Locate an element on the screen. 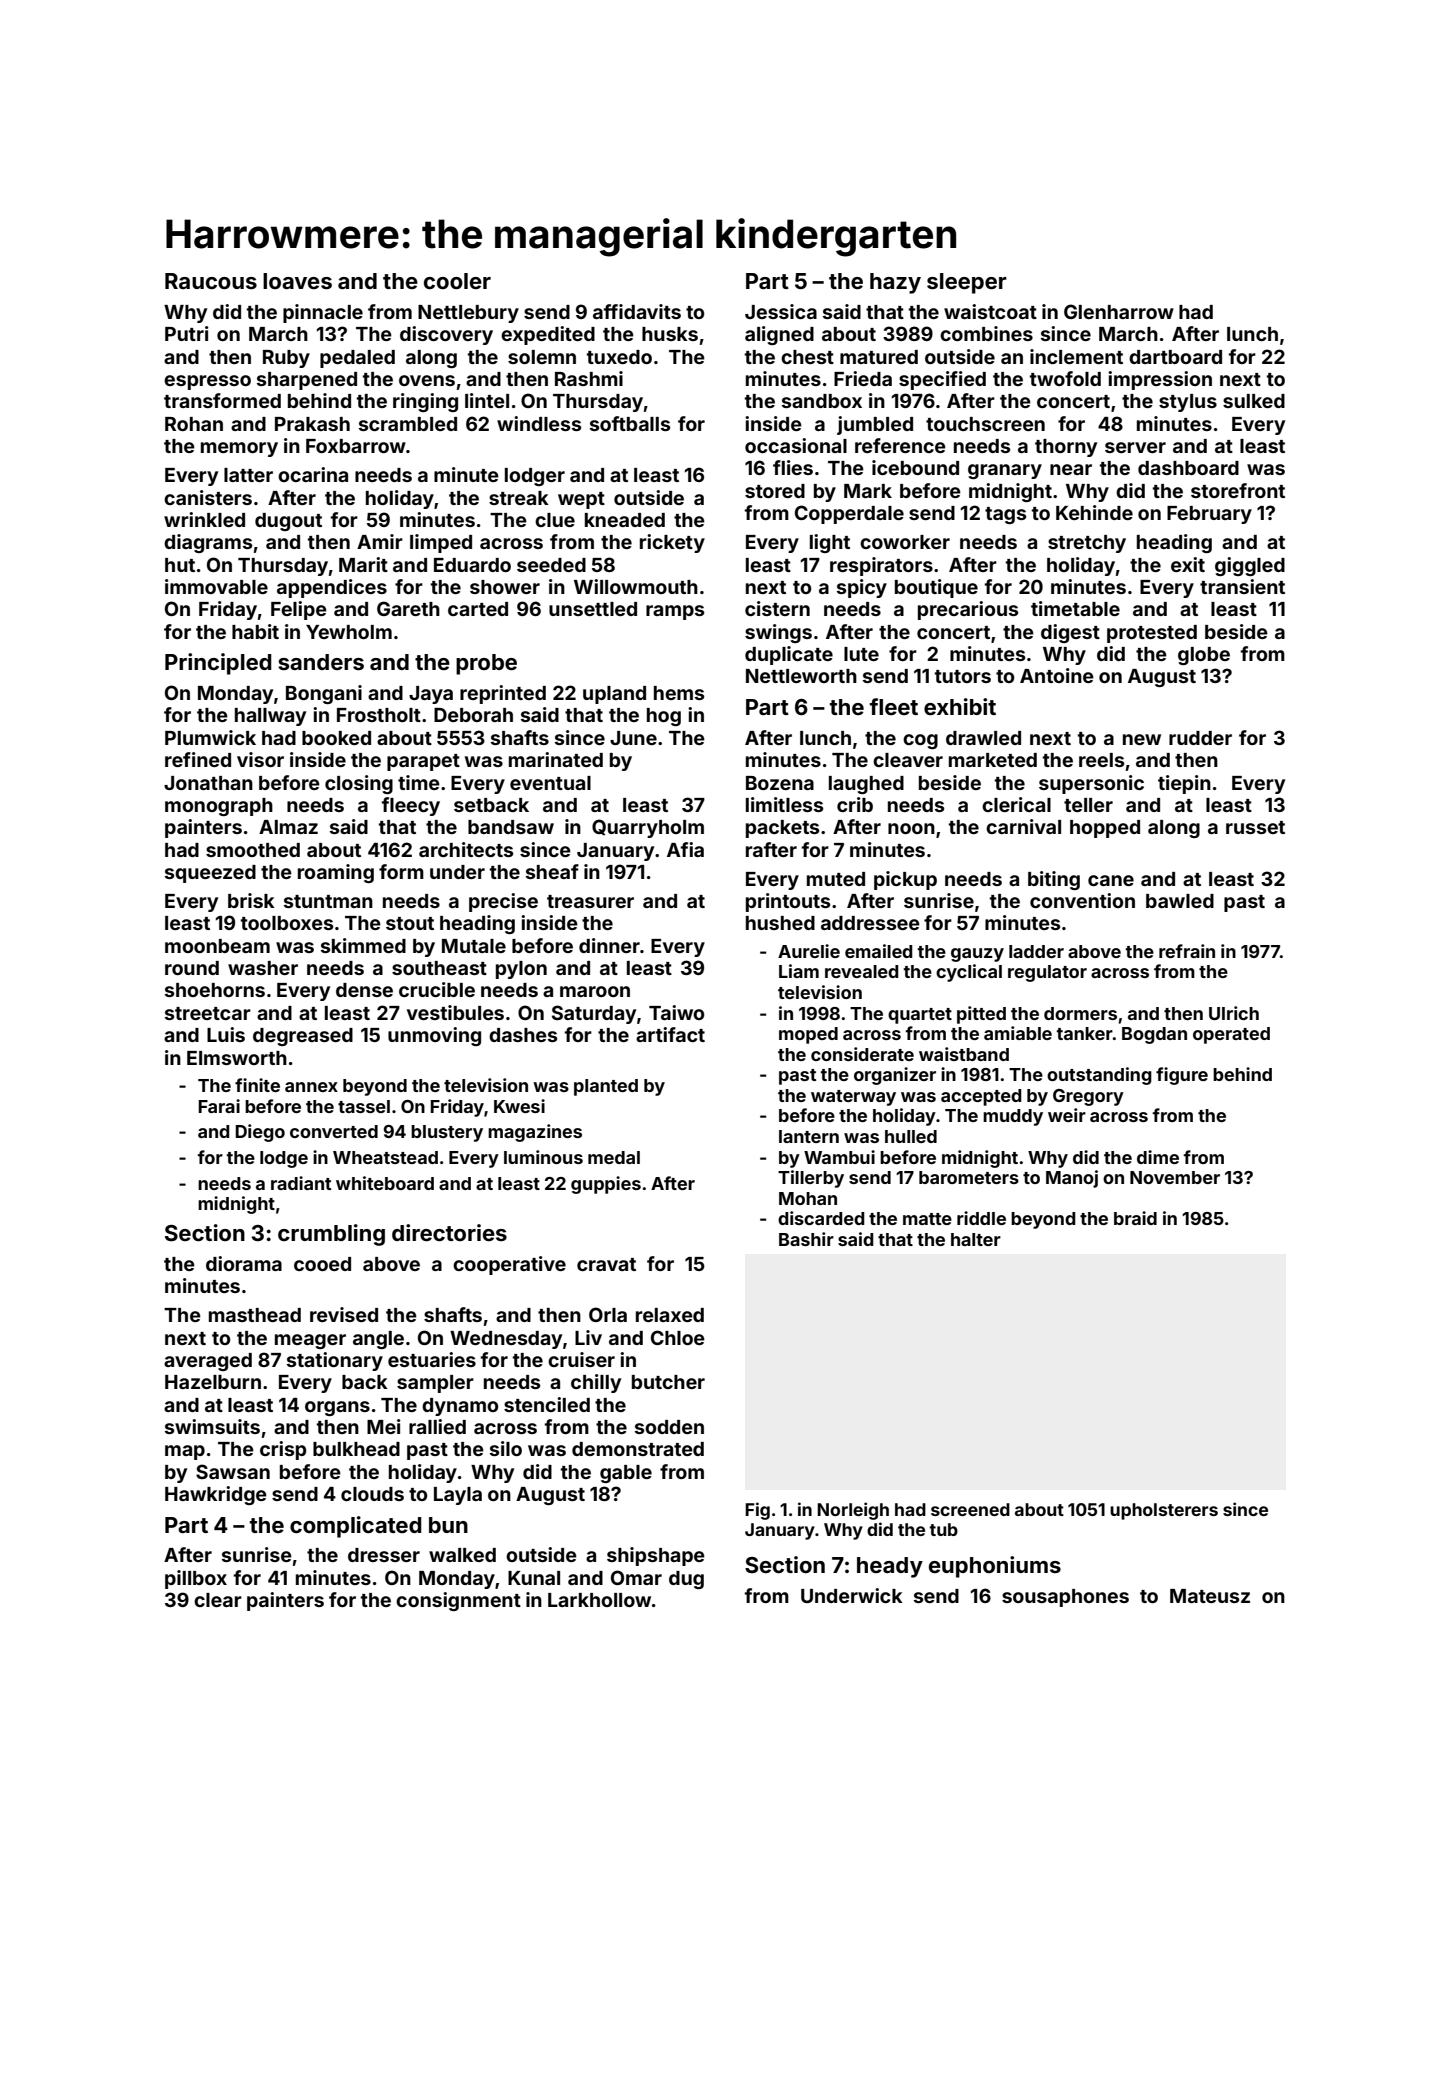 This screenshot has height=2100, width=1450. refrain is located at coordinates (1187, 951).
